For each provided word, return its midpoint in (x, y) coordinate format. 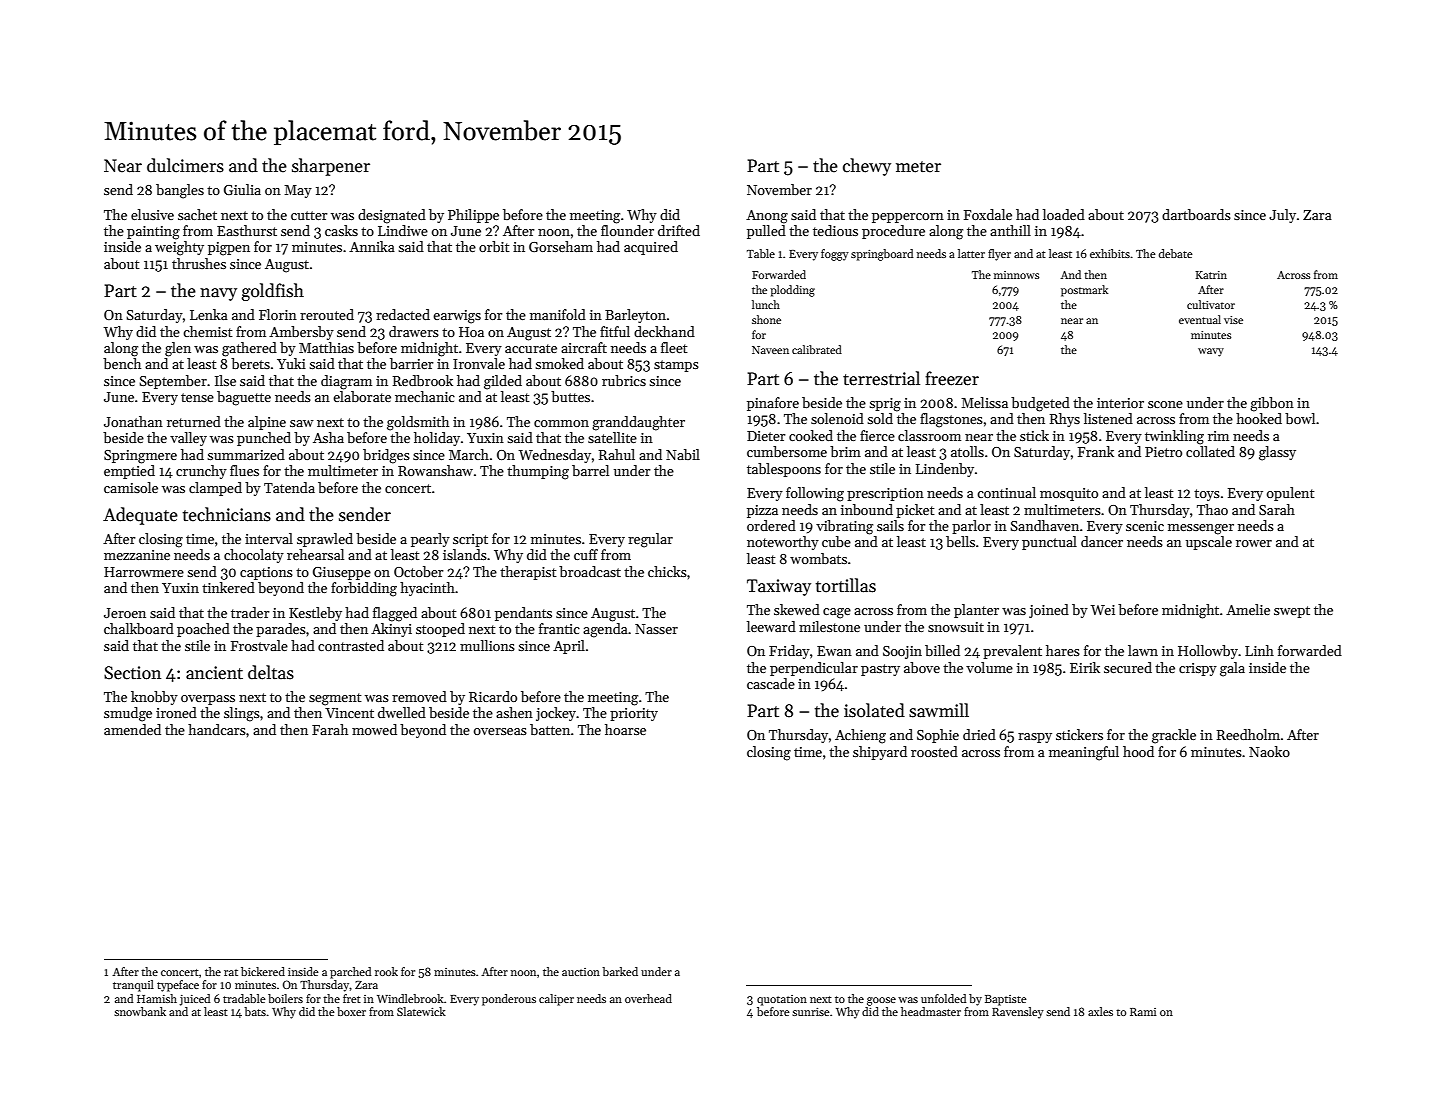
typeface (178, 986)
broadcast (590, 571)
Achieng (860, 736)
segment (335, 699)
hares (1063, 650)
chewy (867, 167)
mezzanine (137, 555)
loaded (1064, 214)
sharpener (331, 167)
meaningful (1084, 753)
